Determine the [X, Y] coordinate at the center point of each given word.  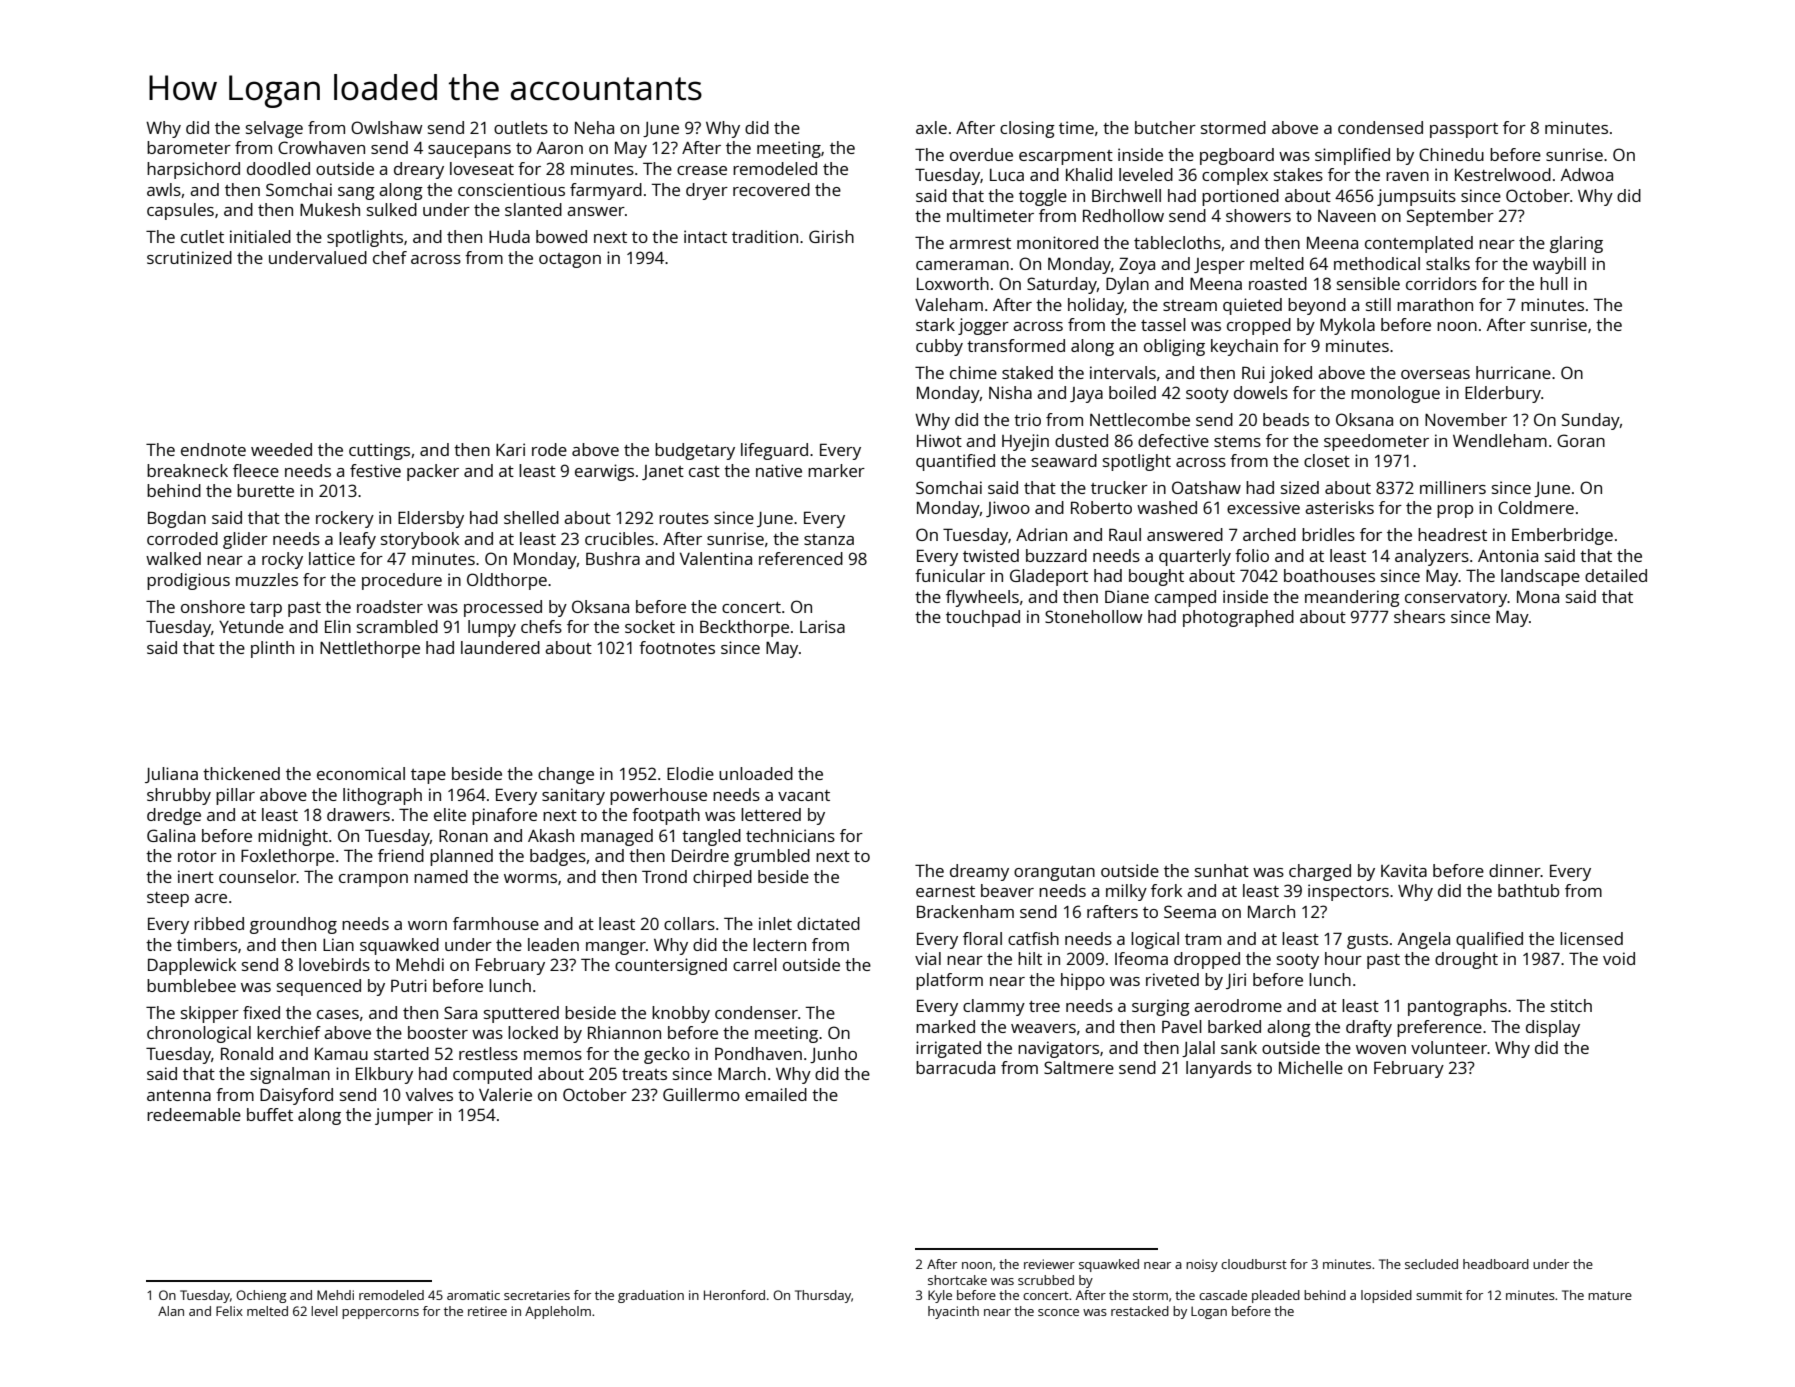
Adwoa [1587, 174]
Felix [229, 1311]
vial [928, 958]
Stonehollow [1094, 616]
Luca [1007, 175]
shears [1419, 616]
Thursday [823, 1296]
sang [356, 193]
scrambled [397, 626]
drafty [1369, 1028]
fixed [261, 1012]
